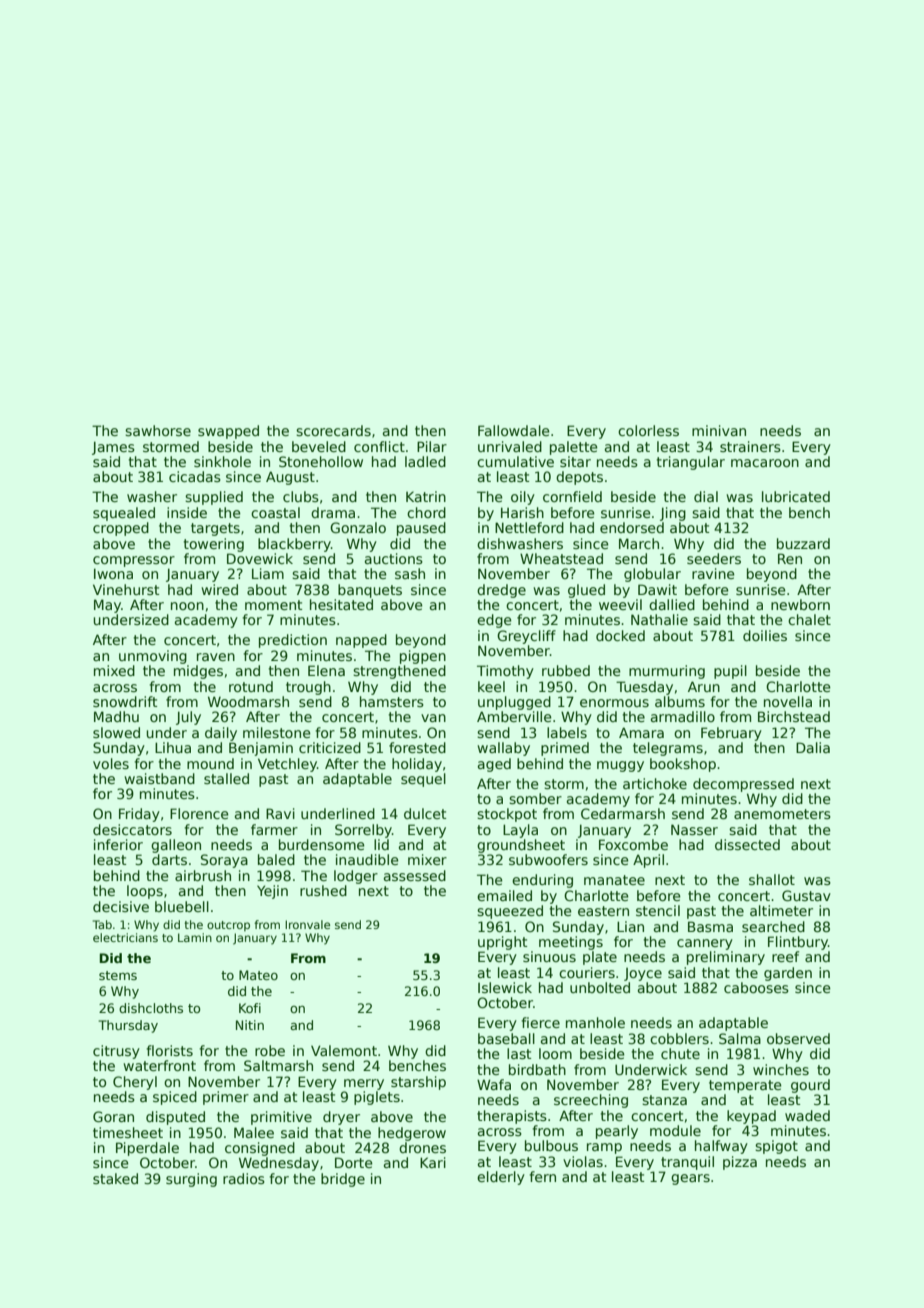 This screenshot has width=924, height=1308. I want to click on hesitated, so click(341, 604).
